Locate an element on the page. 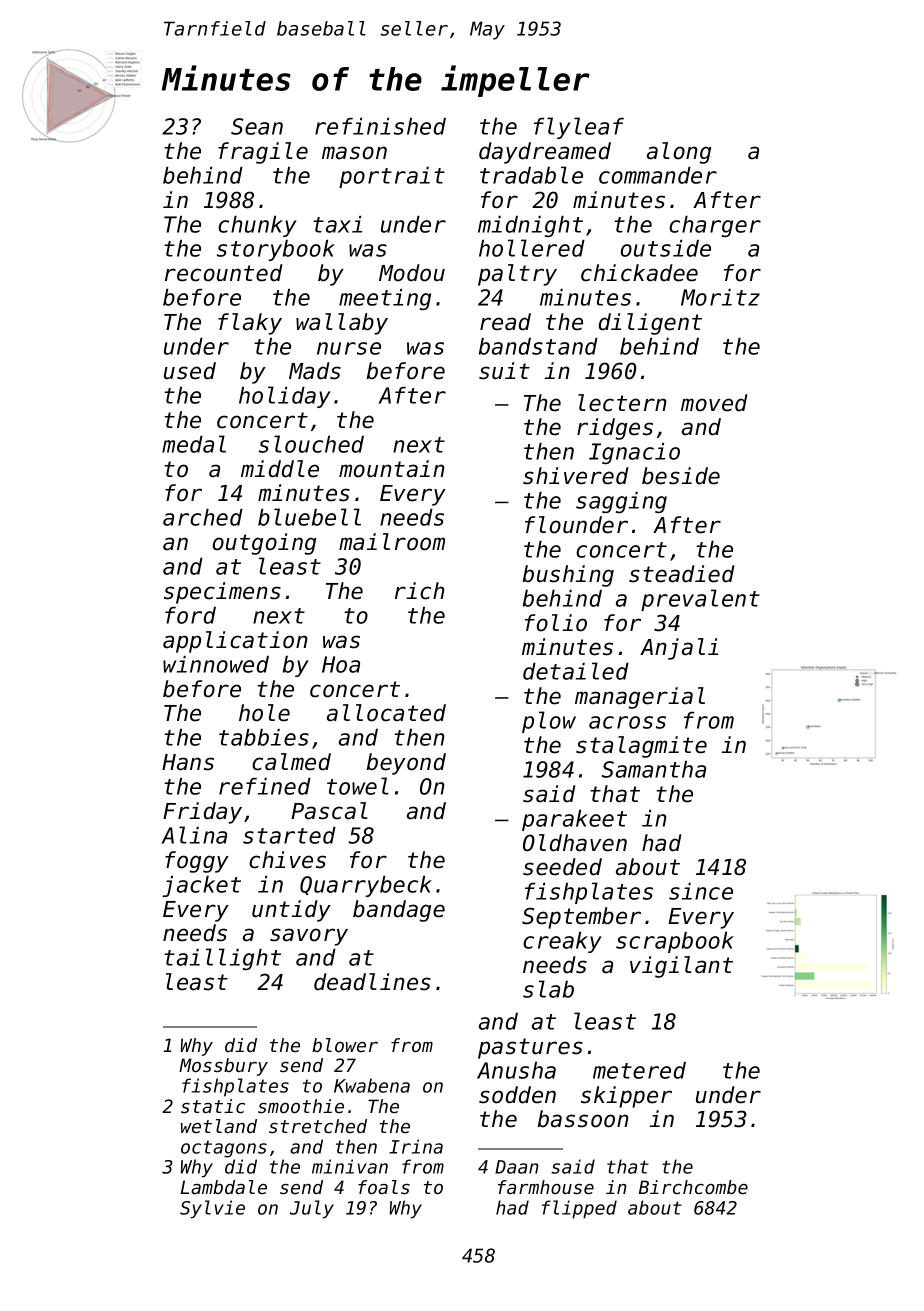 This image has width=924, height=1311. outside is located at coordinates (666, 248).
